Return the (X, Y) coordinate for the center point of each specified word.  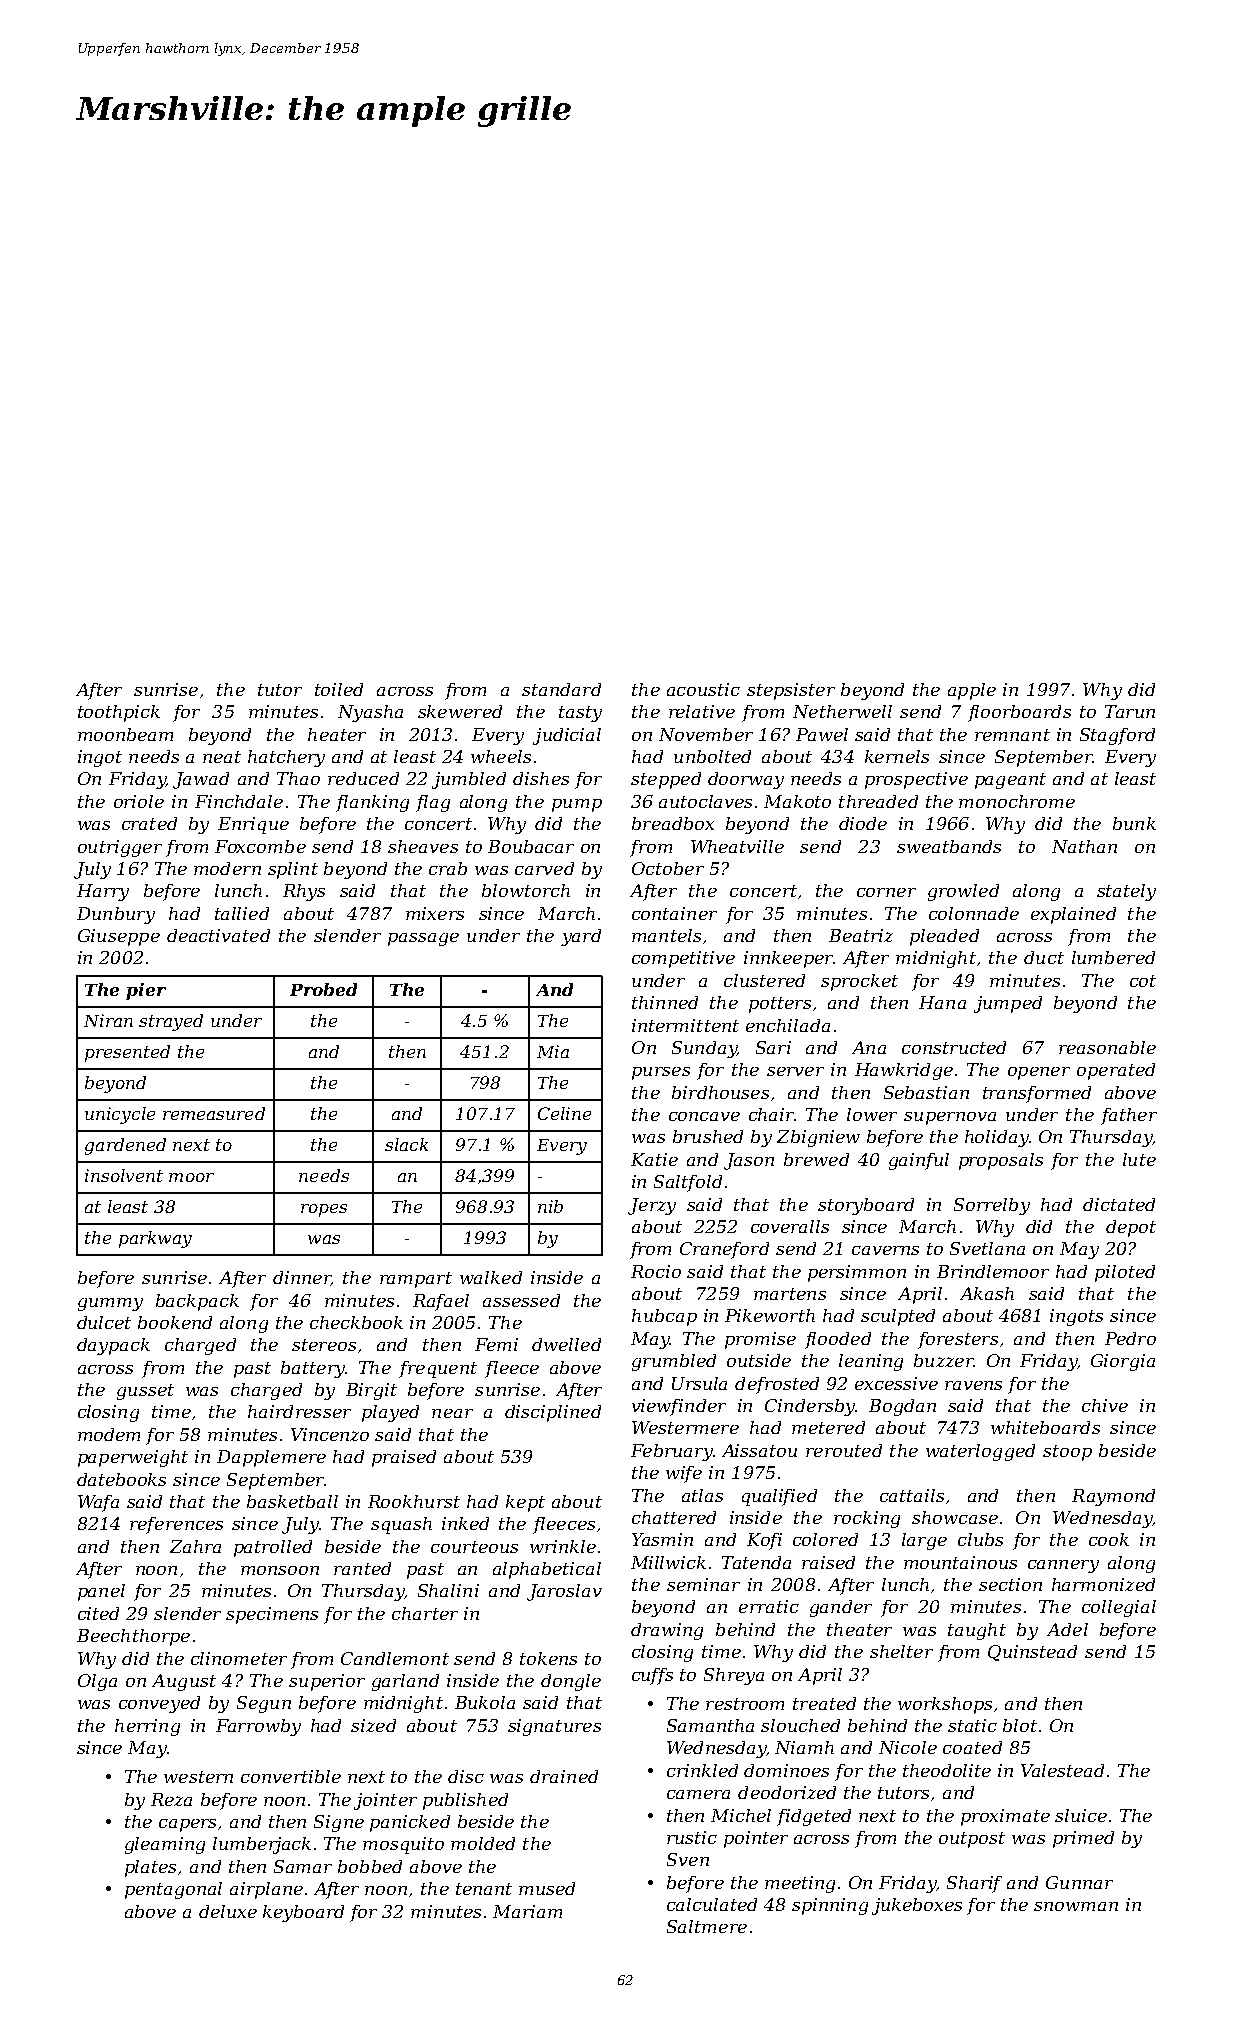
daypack (113, 1346)
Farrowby (258, 1727)
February (672, 1452)
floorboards (1019, 713)
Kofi (764, 1541)
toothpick (119, 713)
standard (561, 689)
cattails (912, 1495)
